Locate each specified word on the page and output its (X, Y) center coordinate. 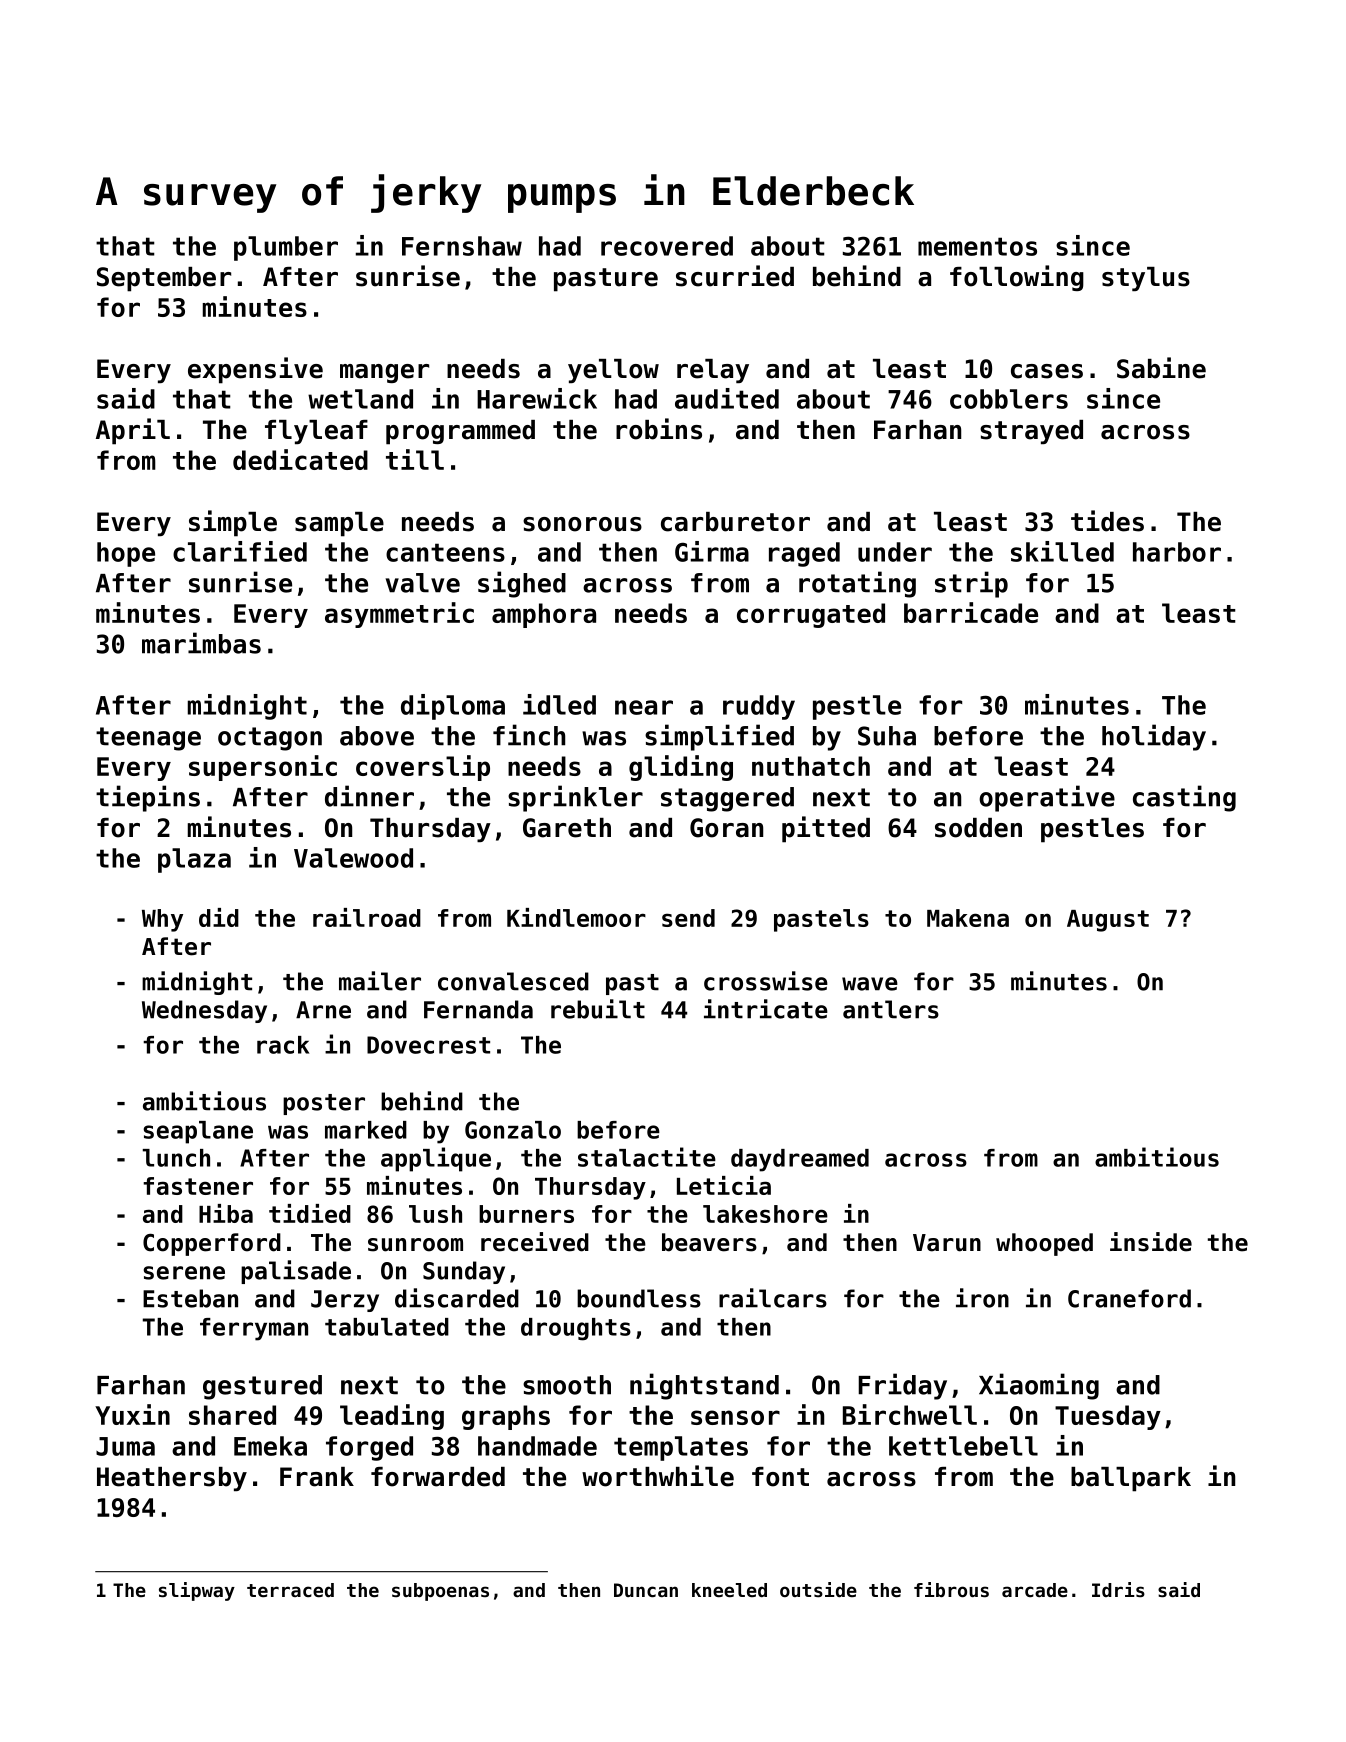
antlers (891, 1009)
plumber (286, 248)
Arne (323, 1010)
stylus (1146, 279)
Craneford (1129, 1298)
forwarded (438, 1477)
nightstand (704, 1386)
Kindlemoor (576, 917)
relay (713, 371)
